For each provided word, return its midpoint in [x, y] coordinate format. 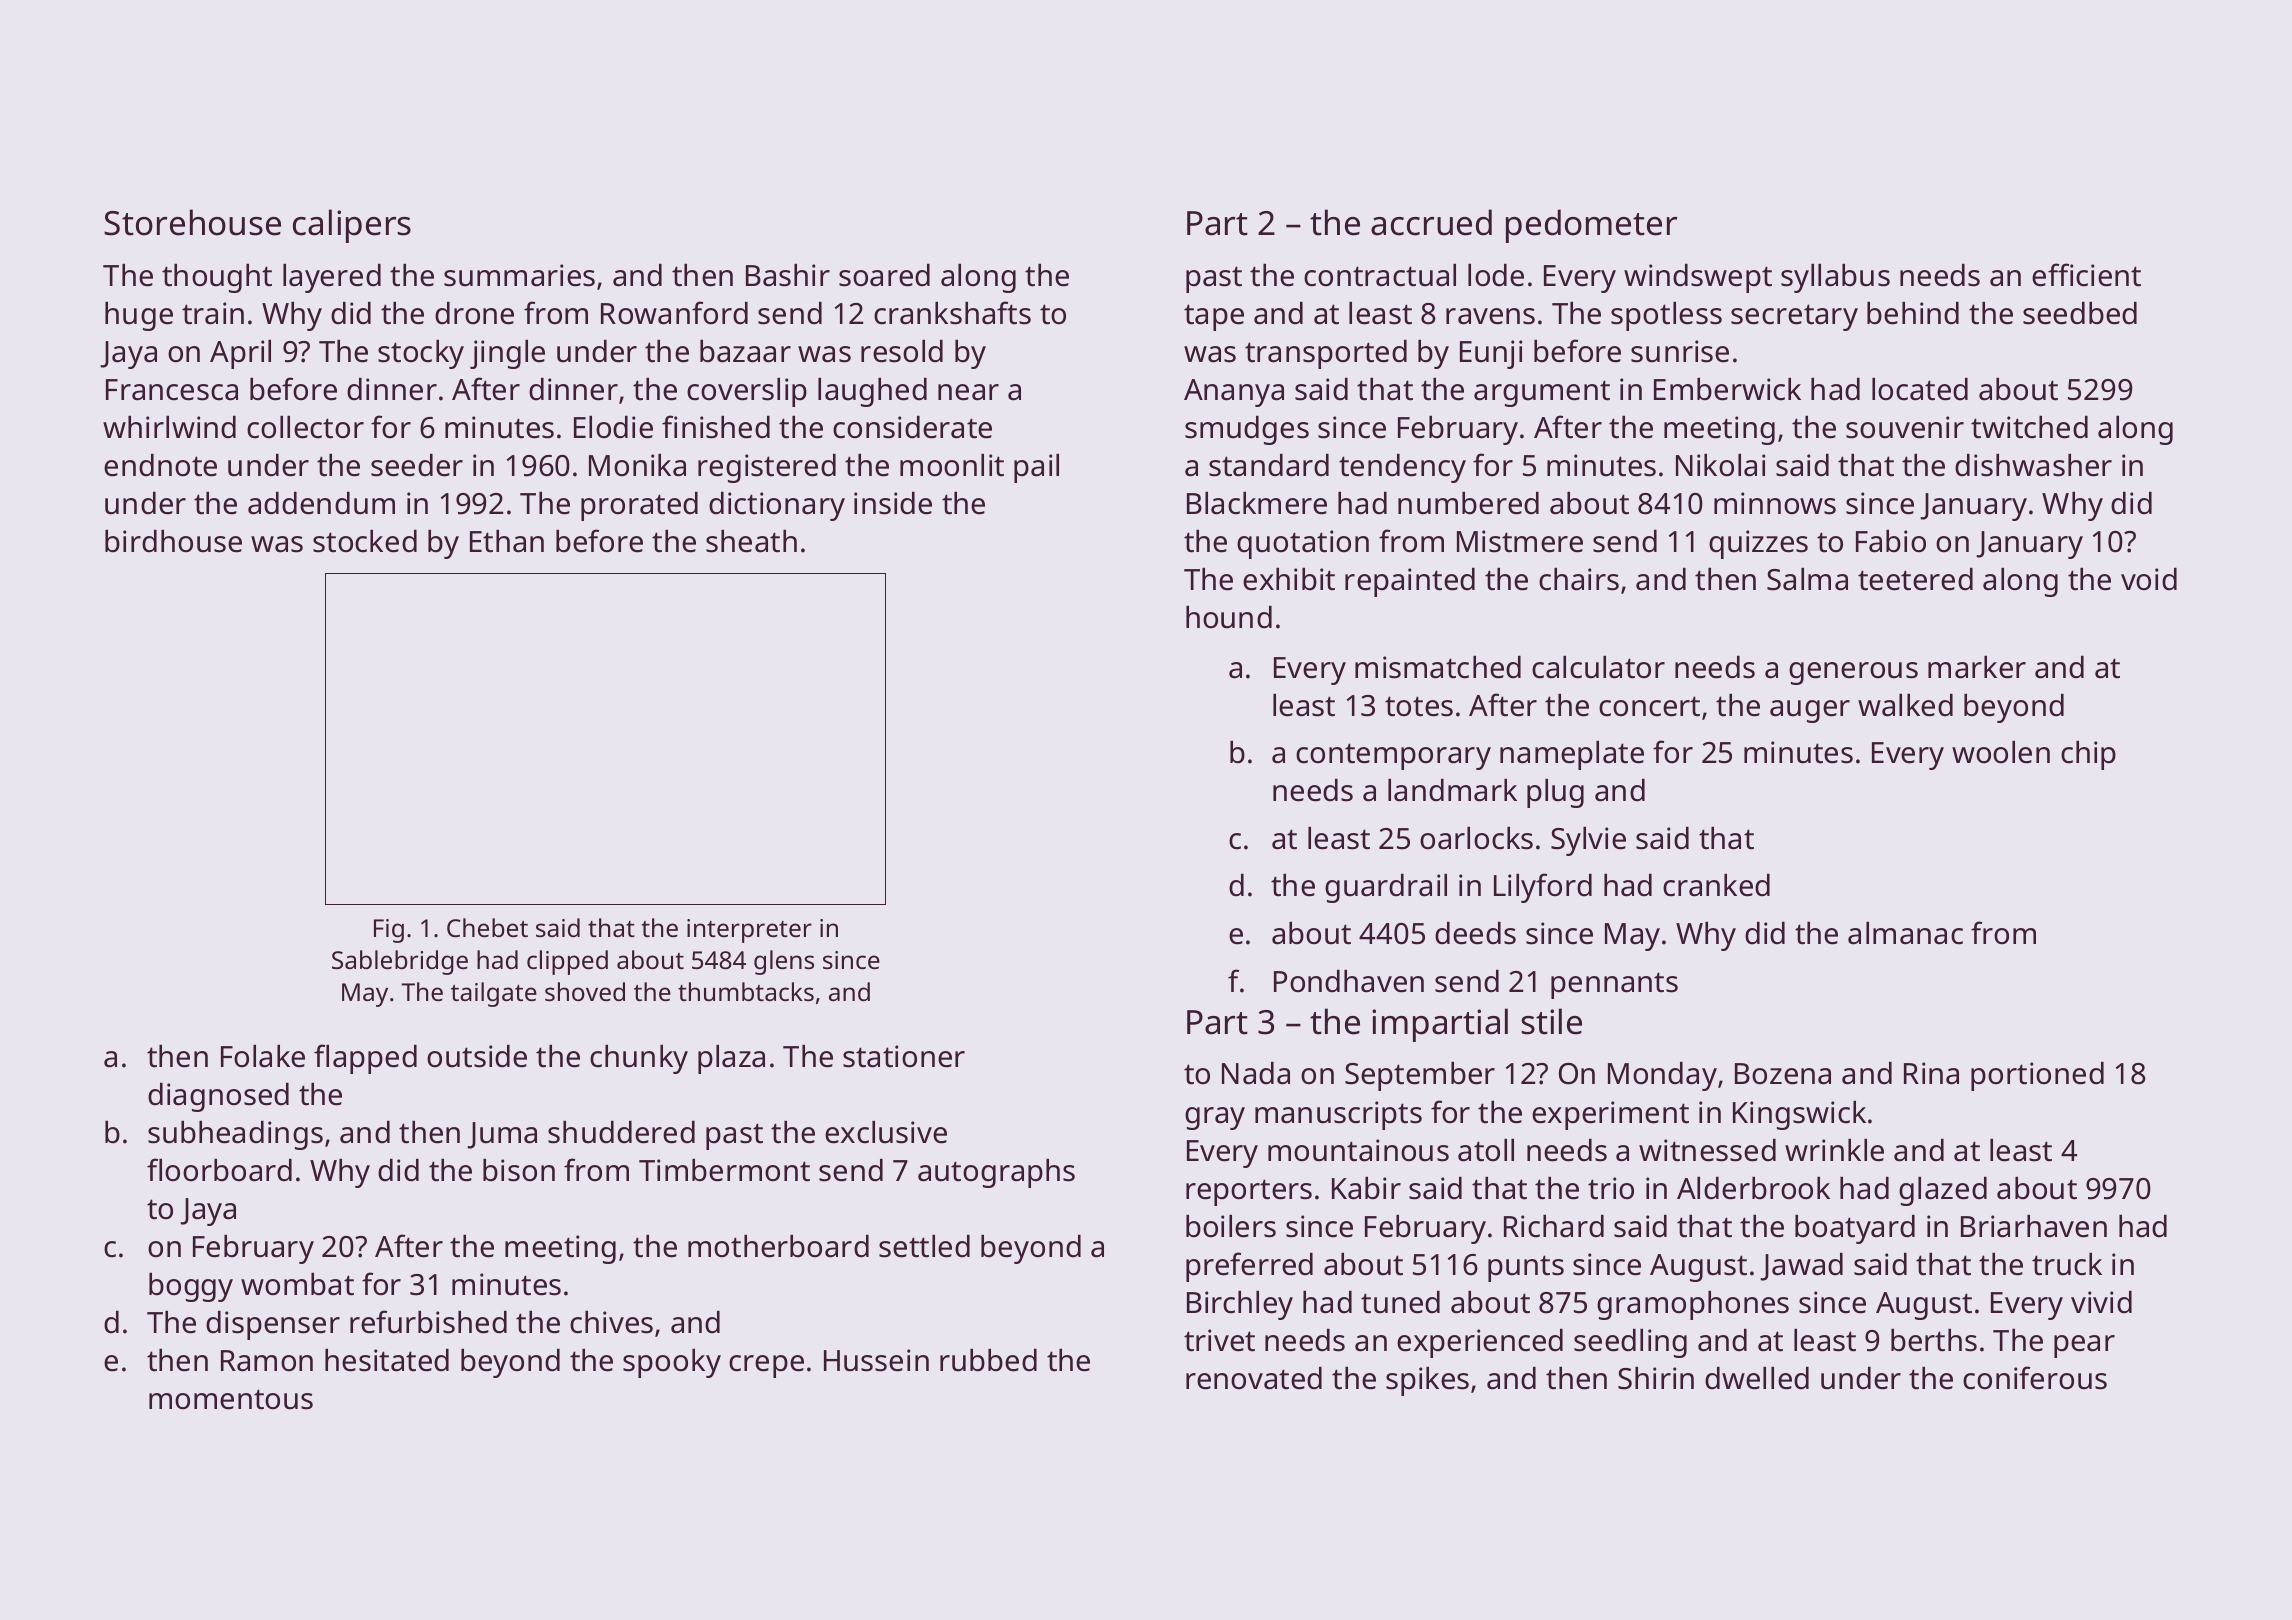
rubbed [988, 1360]
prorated [639, 506]
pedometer [1591, 226]
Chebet [487, 927]
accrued [1431, 222]
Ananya [1234, 393]
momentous [231, 1399]
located [1920, 389]
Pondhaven [1349, 981]
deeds [1475, 933]
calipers [352, 226]
